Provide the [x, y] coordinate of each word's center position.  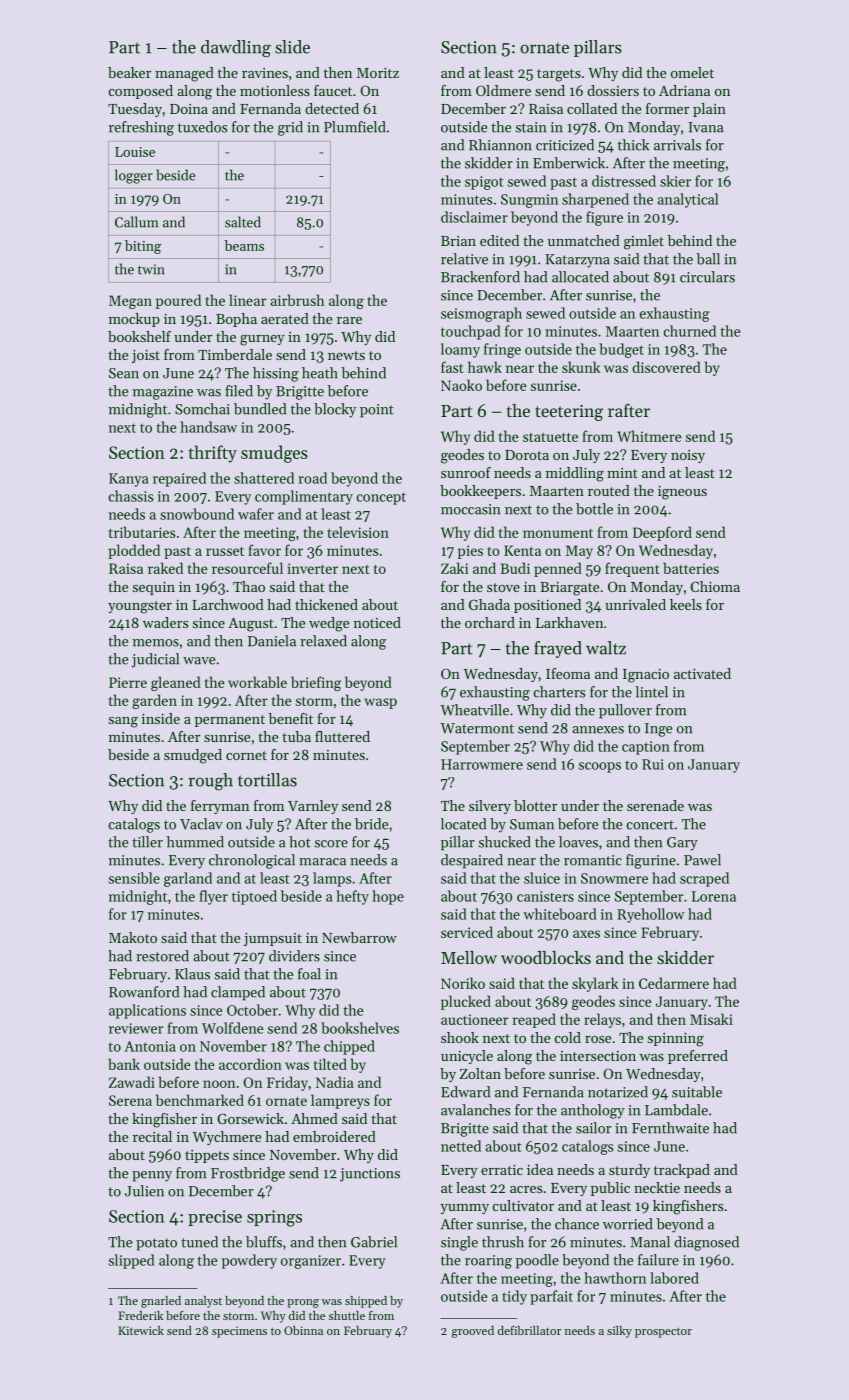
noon [219, 1084]
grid [290, 128]
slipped [132, 1261]
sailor [593, 1128]
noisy [688, 456]
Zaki [455, 568]
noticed [377, 622]
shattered [264, 478]
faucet [333, 90]
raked [165, 568]
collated [592, 108]
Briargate [569, 589]
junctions [370, 1175]
